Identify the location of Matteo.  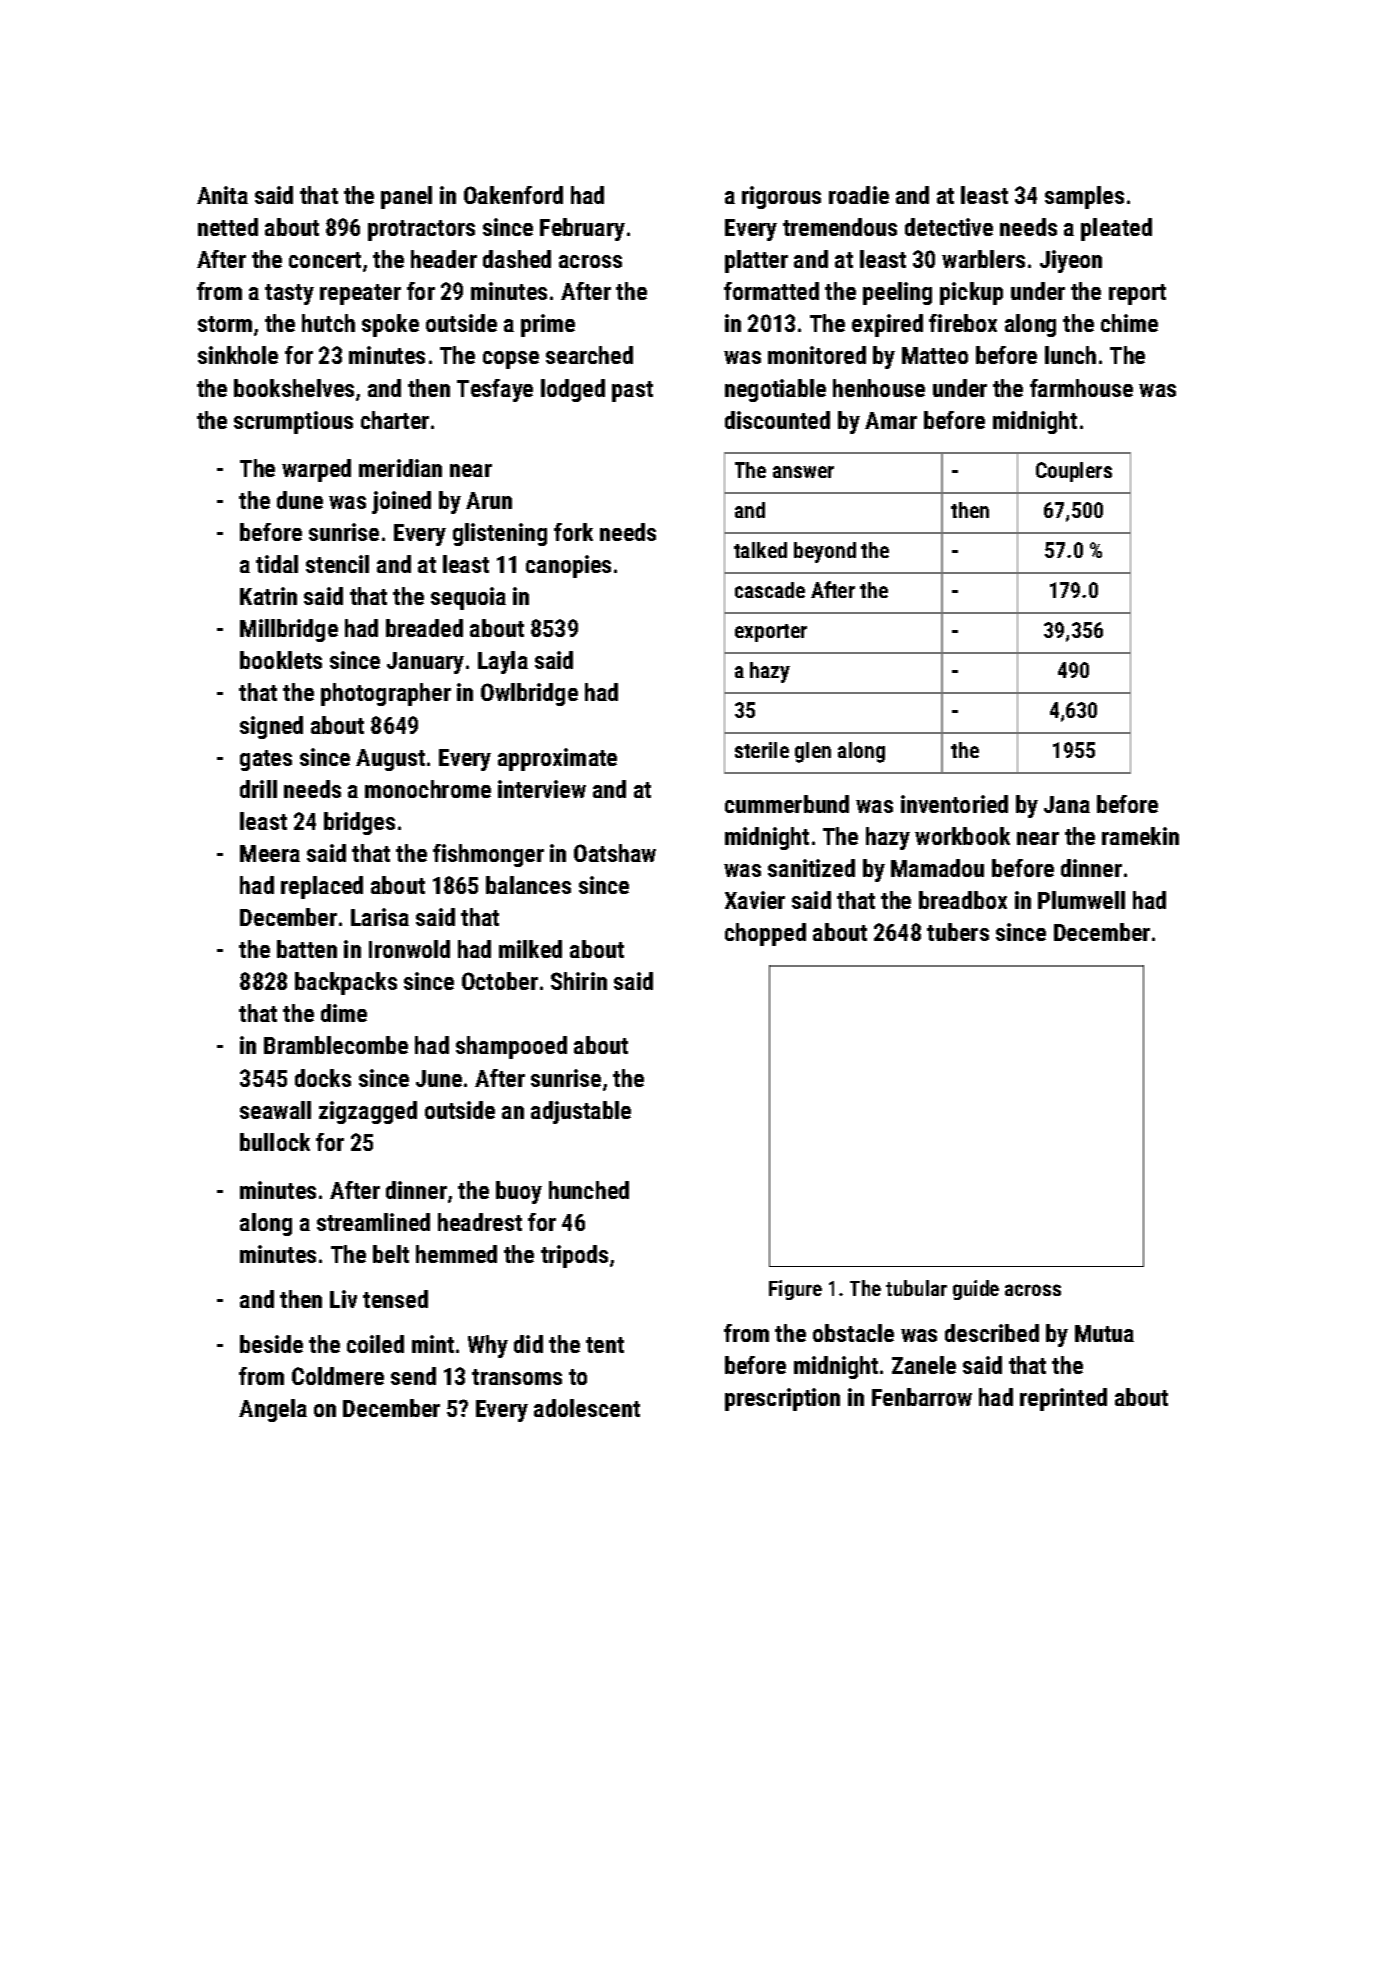
(935, 355).
